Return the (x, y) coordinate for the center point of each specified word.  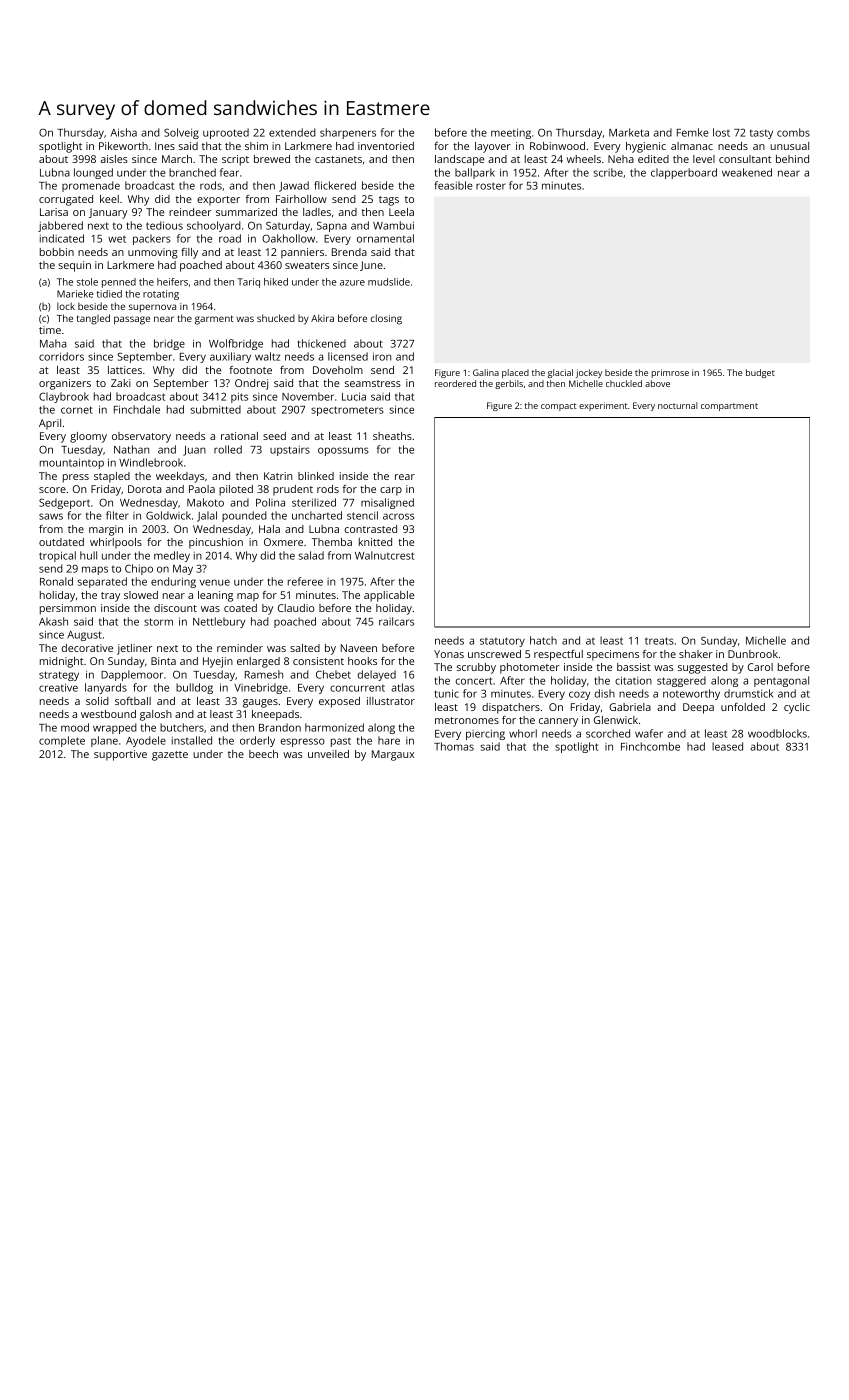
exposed (339, 702)
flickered (335, 185)
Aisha (123, 132)
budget (760, 373)
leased (727, 746)
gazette (170, 756)
